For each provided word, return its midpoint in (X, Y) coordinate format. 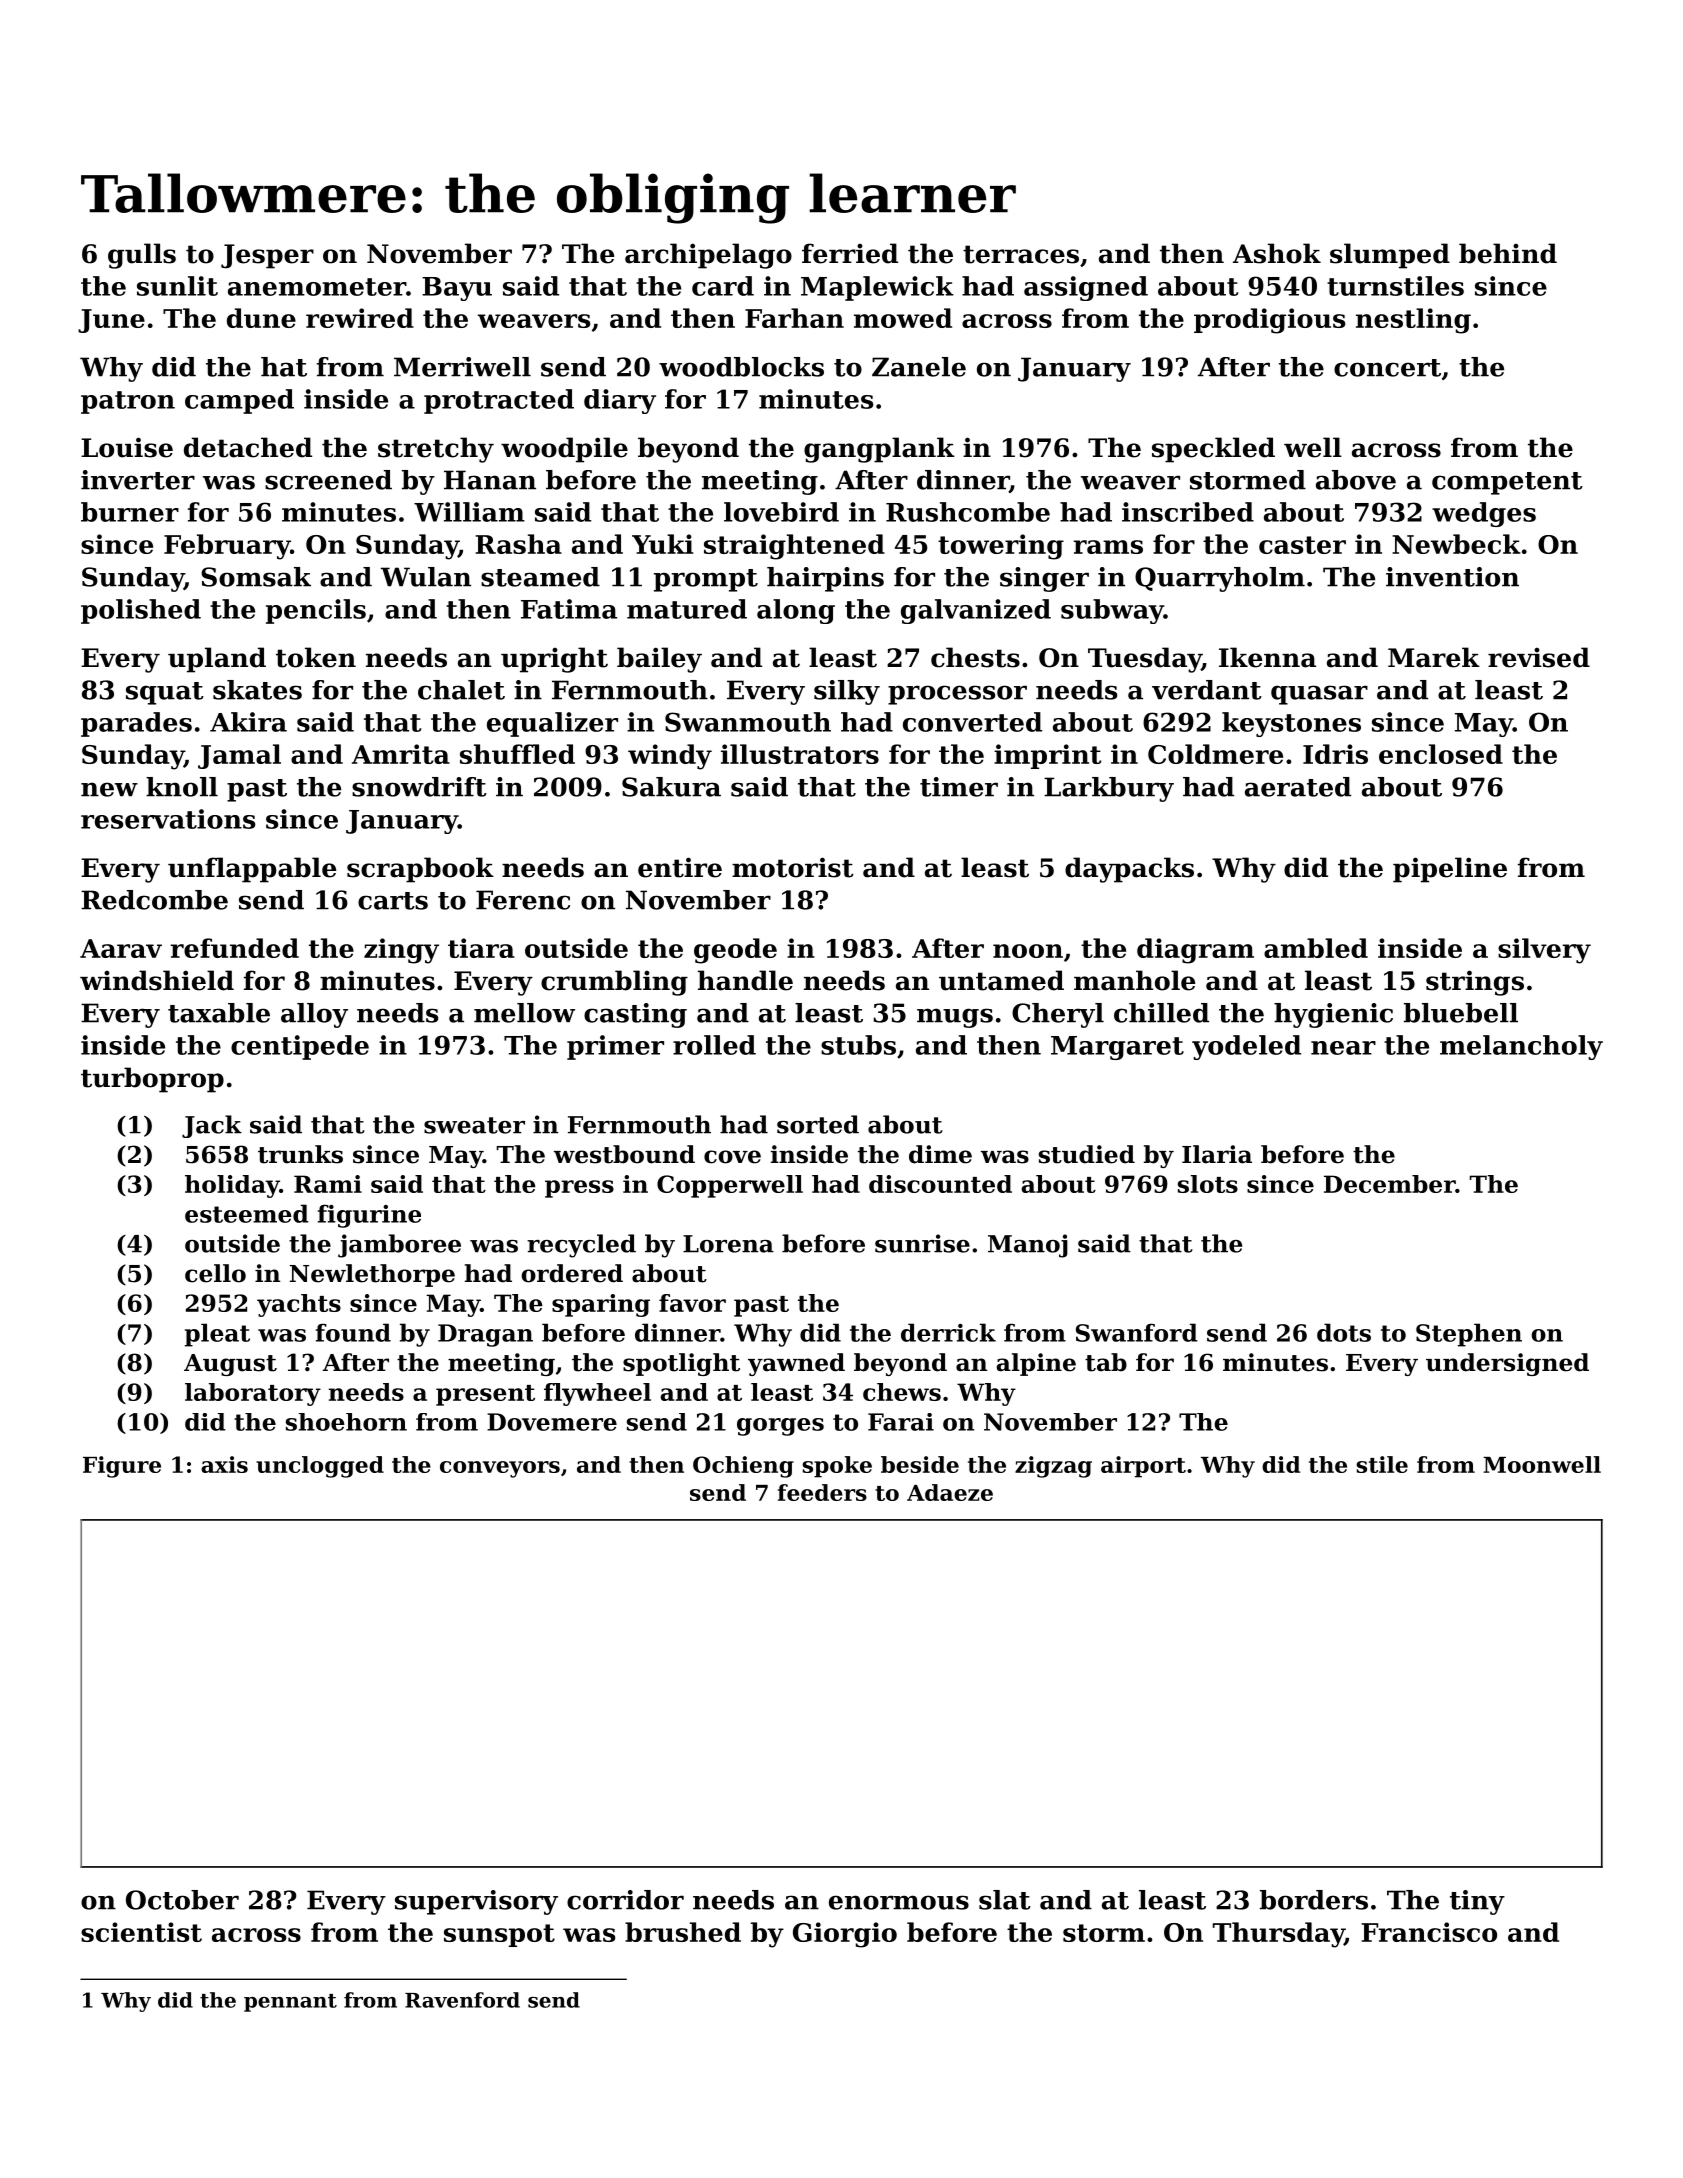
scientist (141, 1932)
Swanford (1137, 1332)
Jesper (267, 256)
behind (1508, 253)
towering (1001, 547)
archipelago (708, 256)
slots (1208, 1184)
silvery (1544, 951)
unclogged (320, 1467)
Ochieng (743, 1467)
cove (732, 1157)
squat (165, 693)
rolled (714, 1045)
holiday (232, 1186)
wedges (1484, 514)
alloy (314, 1015)
